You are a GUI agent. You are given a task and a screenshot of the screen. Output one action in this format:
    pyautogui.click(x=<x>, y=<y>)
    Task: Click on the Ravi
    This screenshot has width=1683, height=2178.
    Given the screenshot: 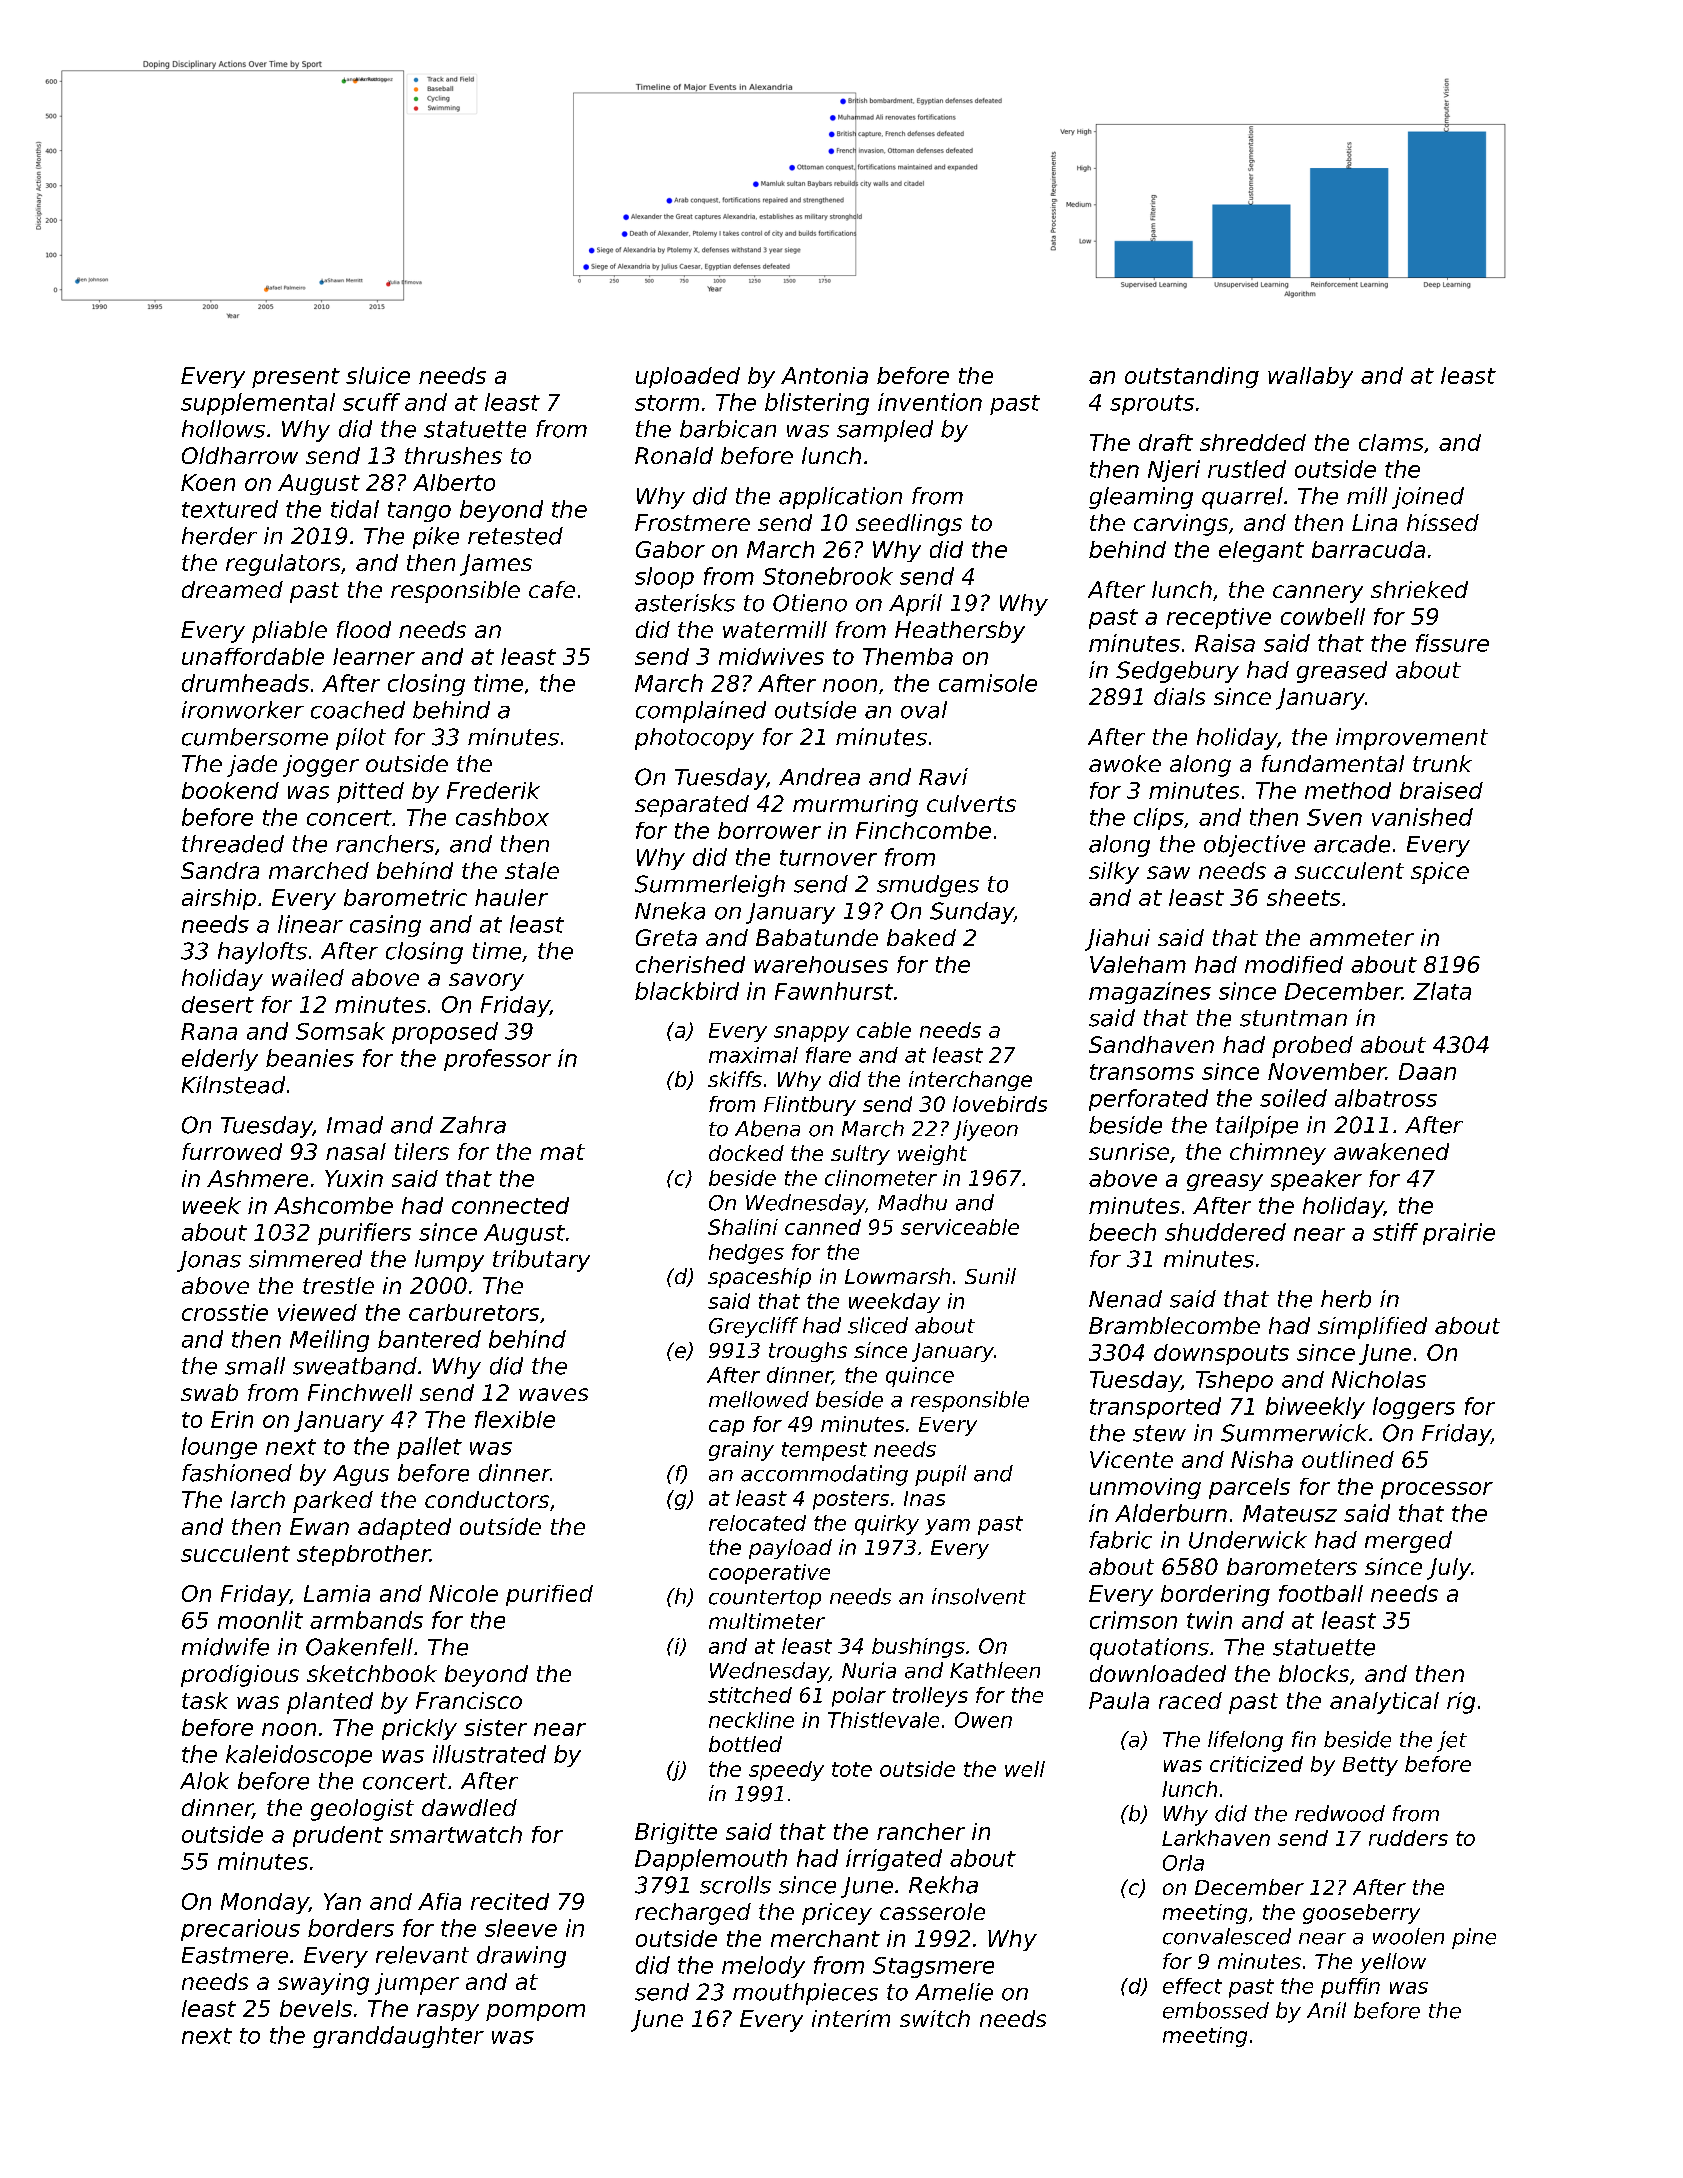 What is the action you would take?
    pyautogui.click(x=943, y=777)
